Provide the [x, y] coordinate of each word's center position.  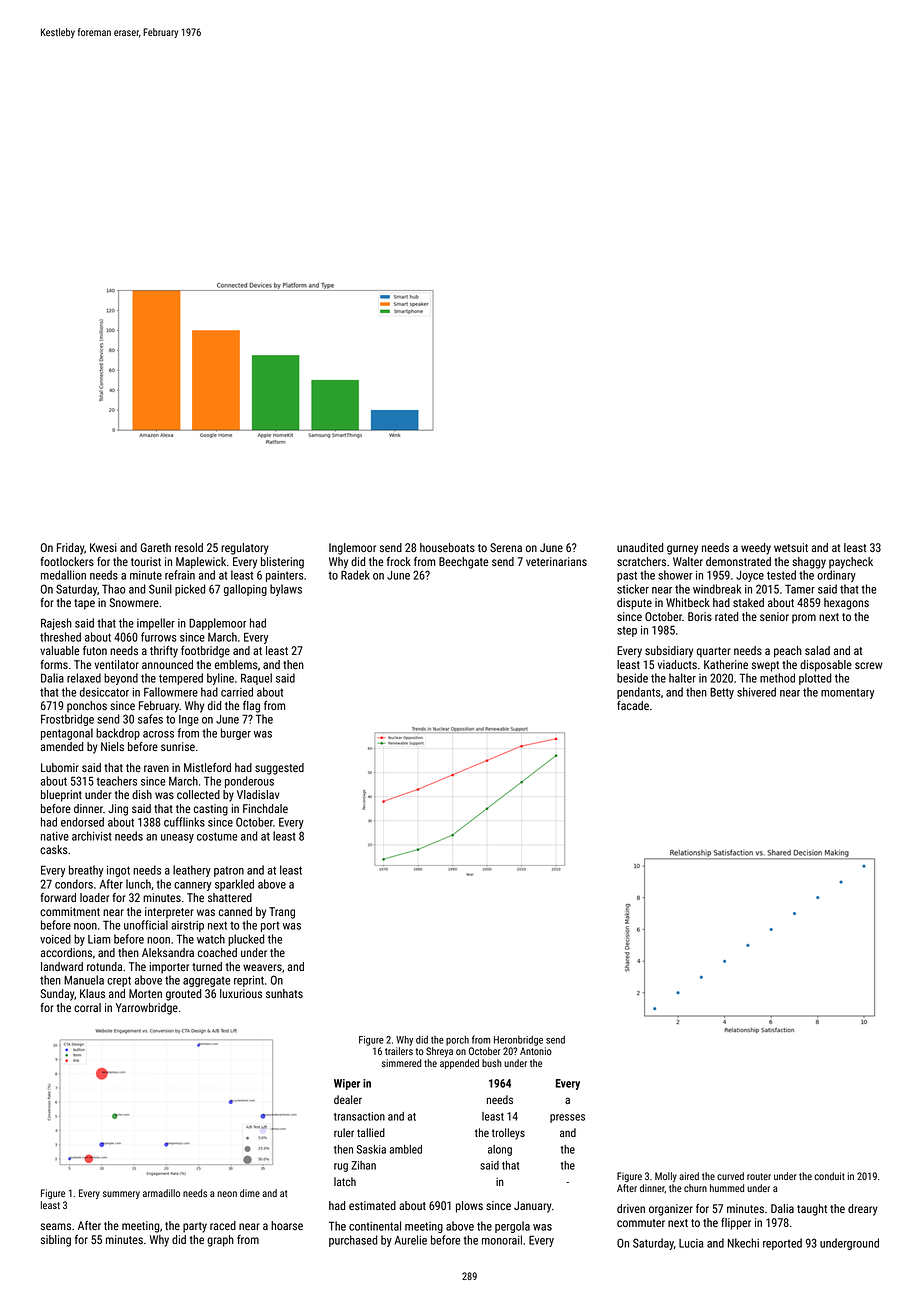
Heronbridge [518, 1041]
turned [207, 966]
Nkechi [743, 1243]
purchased [353, 1241]
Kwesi [103, 547]
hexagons [846, 604]
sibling [56, 1241]
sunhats [284, 993]
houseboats [447, 547]
